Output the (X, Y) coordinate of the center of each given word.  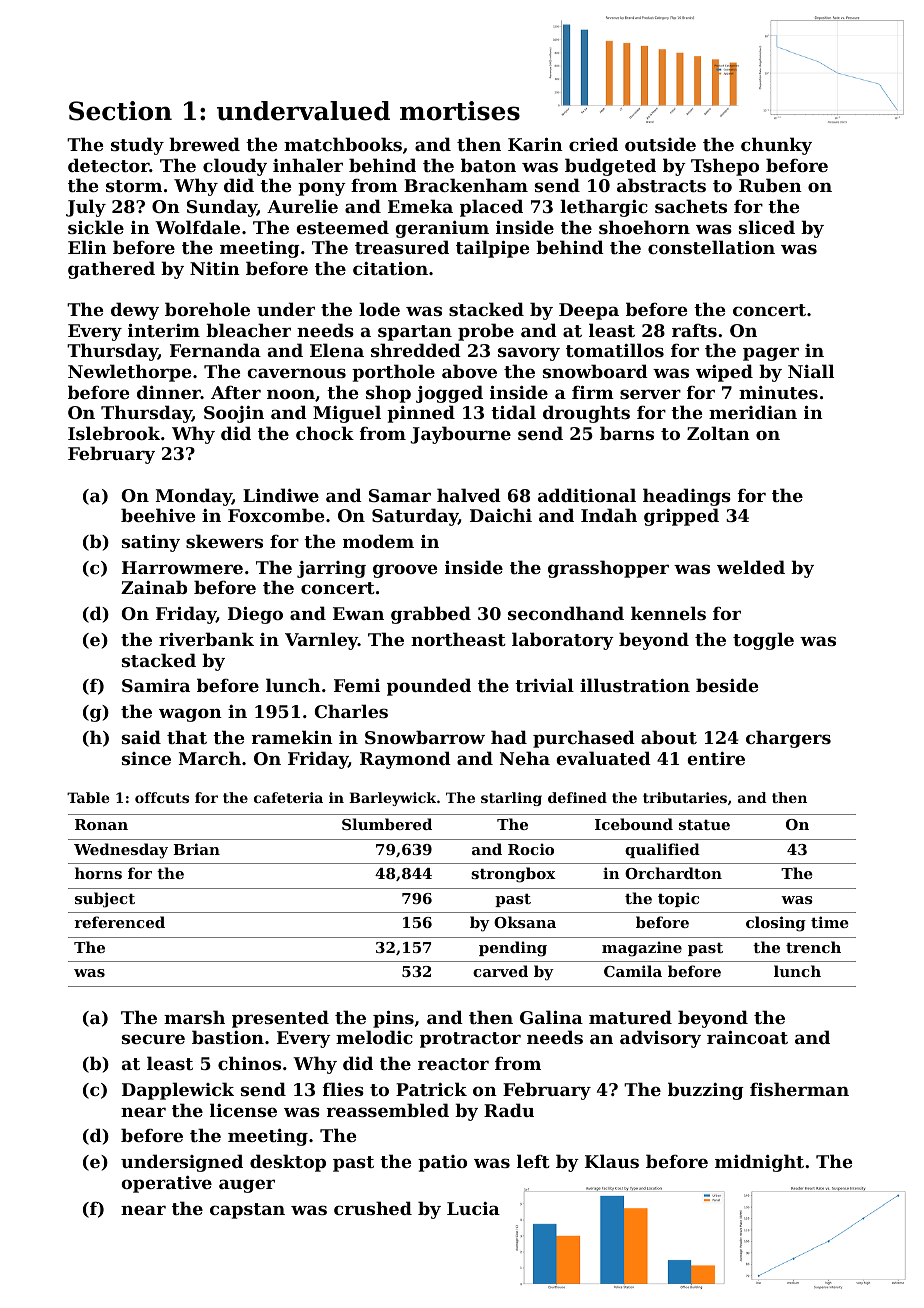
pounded (429, 687)
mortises (460, 111)
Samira (156, 685)
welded (751, 567)
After (236, 392)
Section (120, 111)
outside (660, 144)
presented (280, 1019)
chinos (249, 1063)
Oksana (525, 922)
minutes (778, 392)
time (830, 922)
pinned (421, 414)
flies (343, 1089)
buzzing (706, 1091)
